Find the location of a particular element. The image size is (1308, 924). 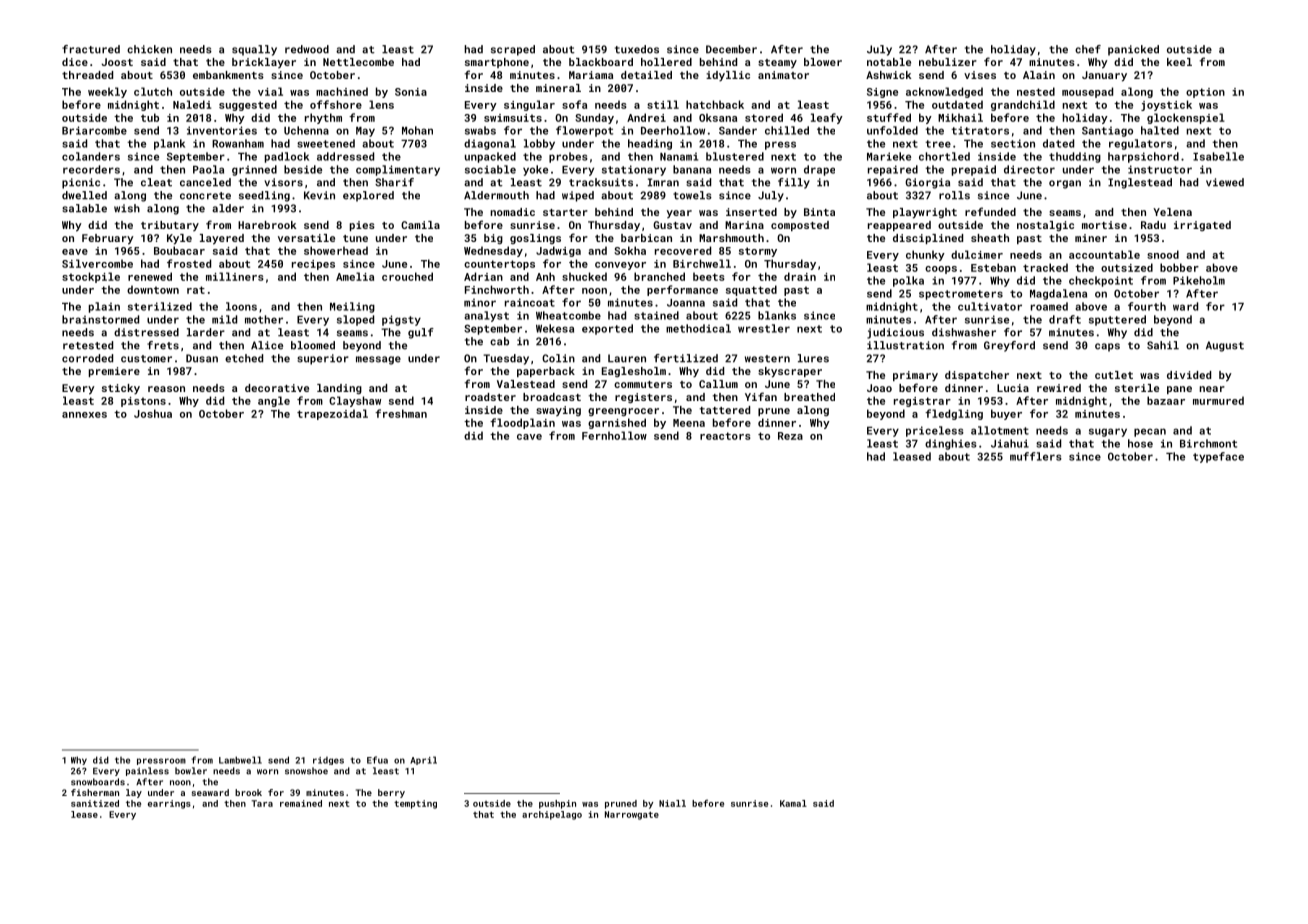

tempting is located at coordinates (415, 804).
